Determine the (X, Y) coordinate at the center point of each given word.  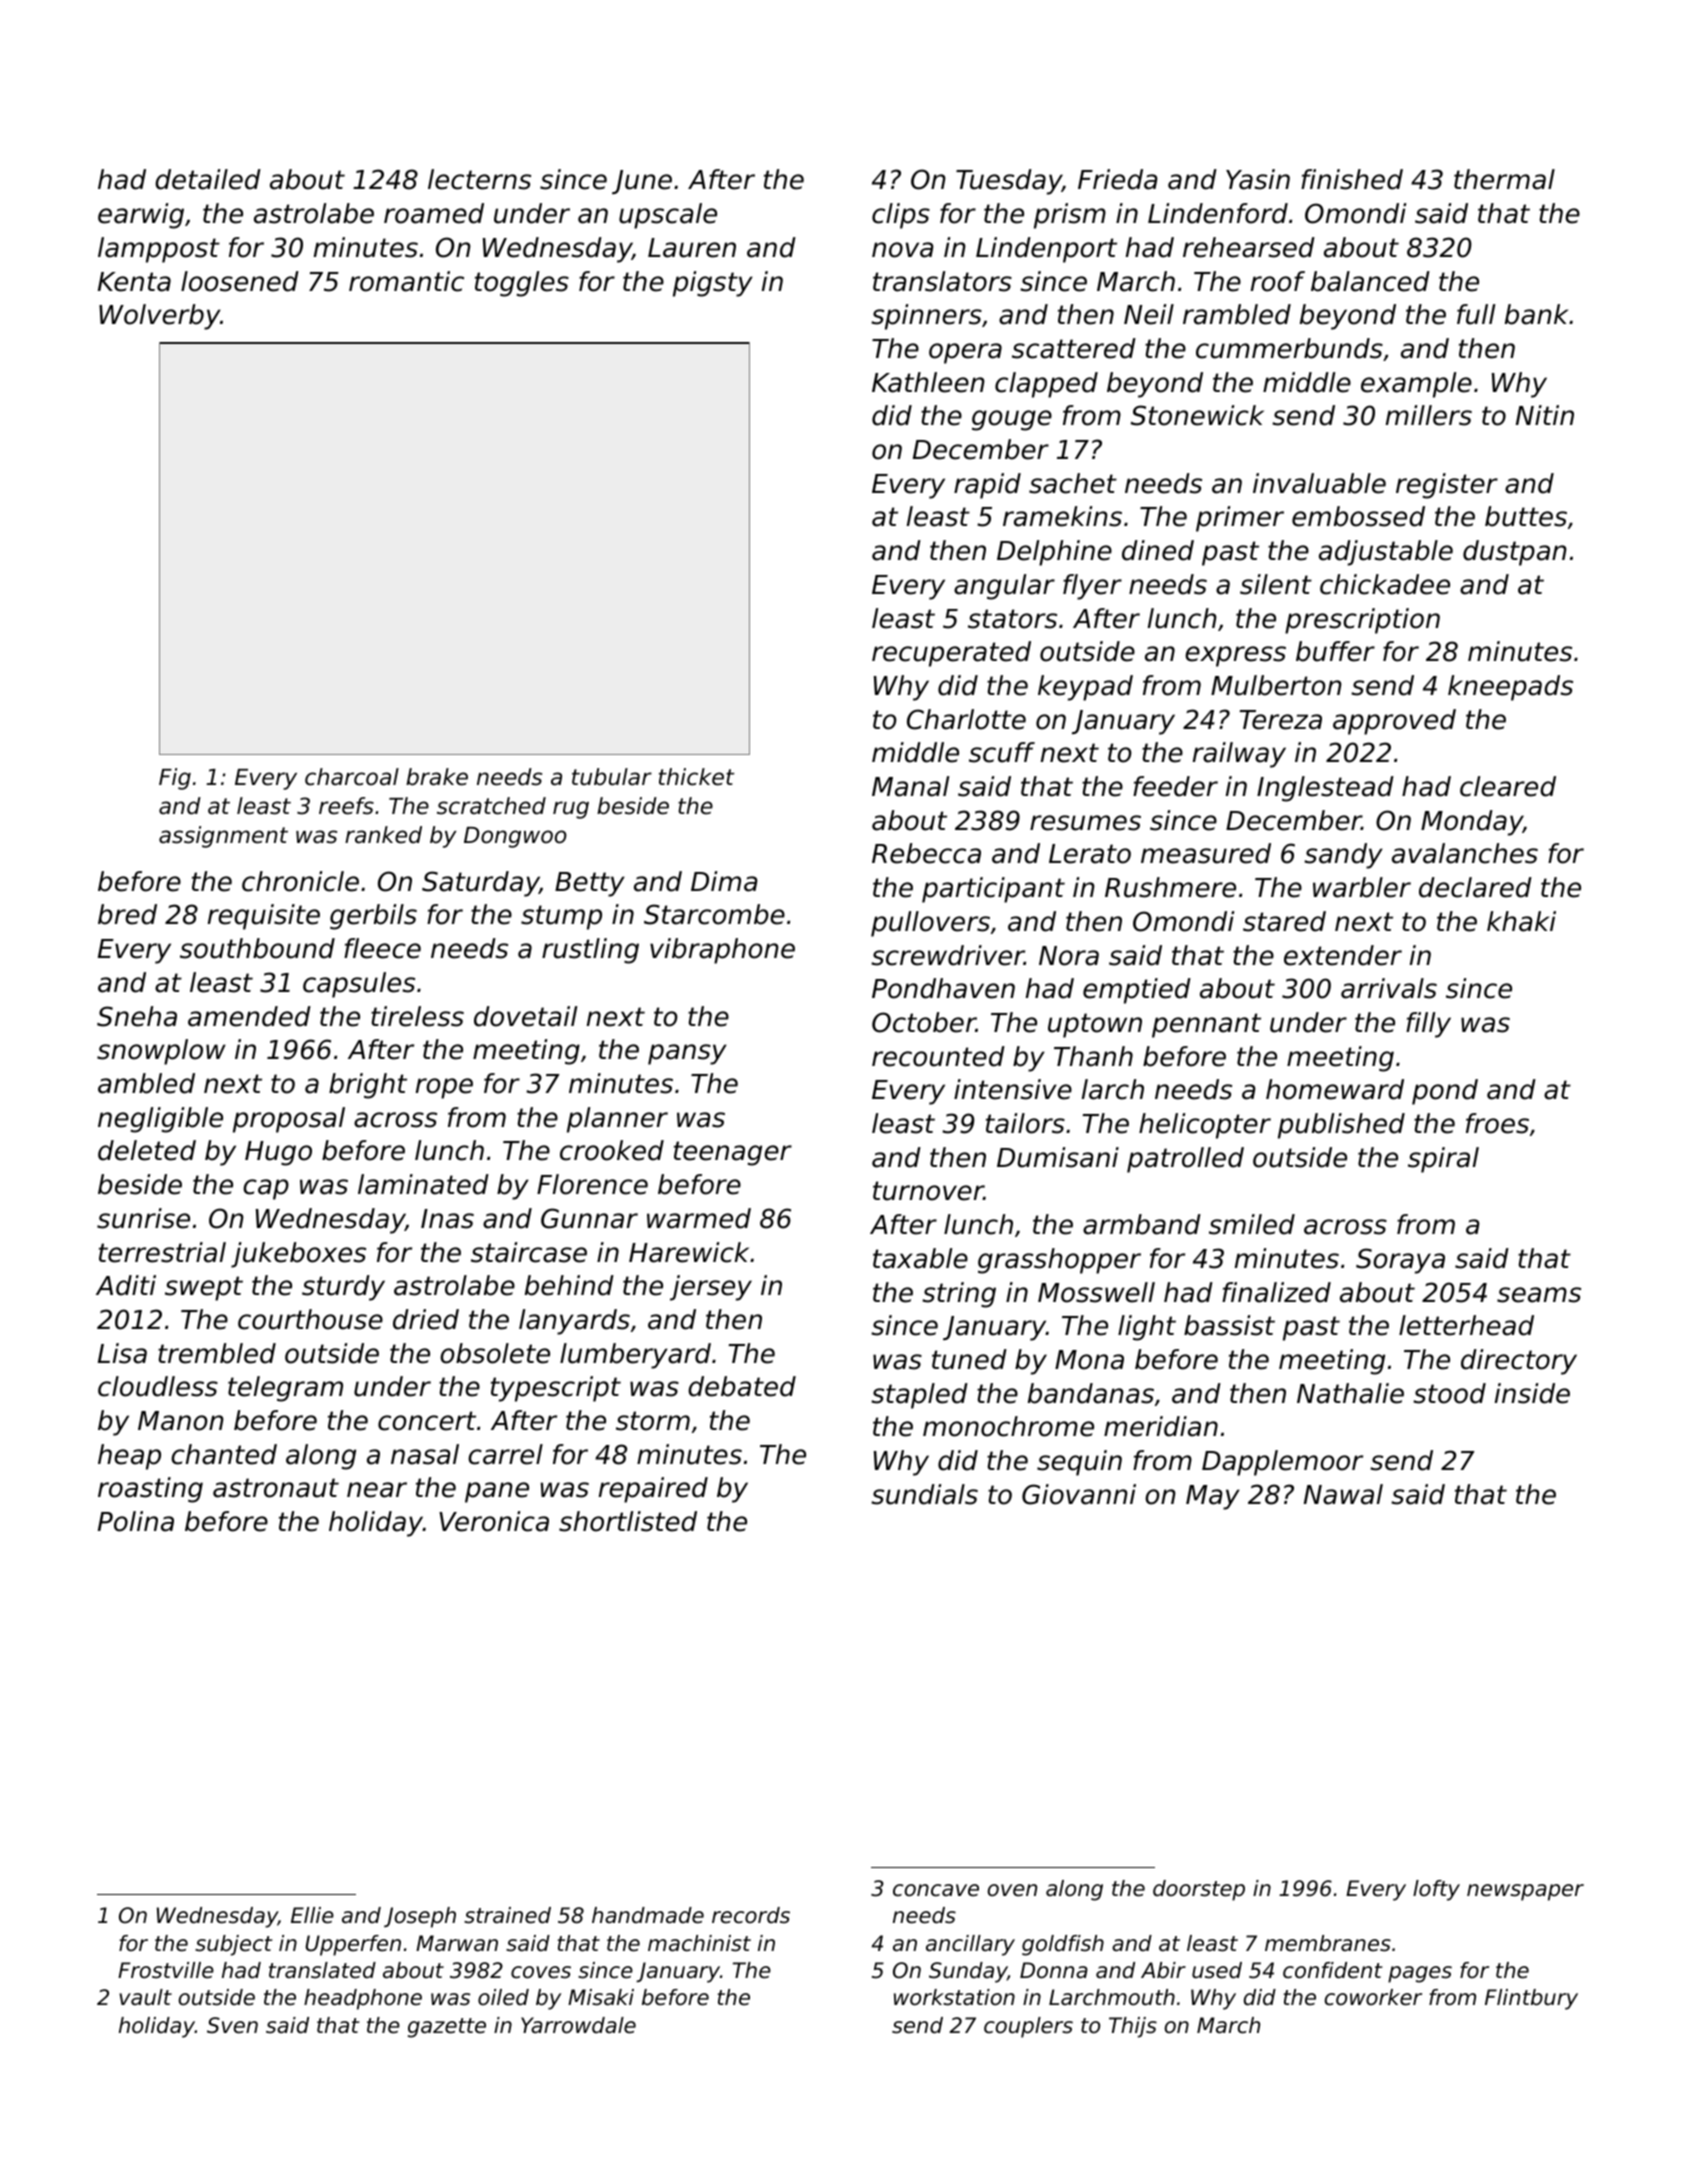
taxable (920, 1258)
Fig (175, 779)
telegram (285, 1389)
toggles (522, 284)
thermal (1504, 179)
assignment (223, 837)
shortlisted (628, 1521)
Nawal (1343, 1494)
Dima (724, 881)
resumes (1085, 823)
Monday (1472, 823)
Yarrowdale (578, 2025)
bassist (1229, 1325)
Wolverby (159, 317)
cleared (1508, 786)
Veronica (494, 1521)
